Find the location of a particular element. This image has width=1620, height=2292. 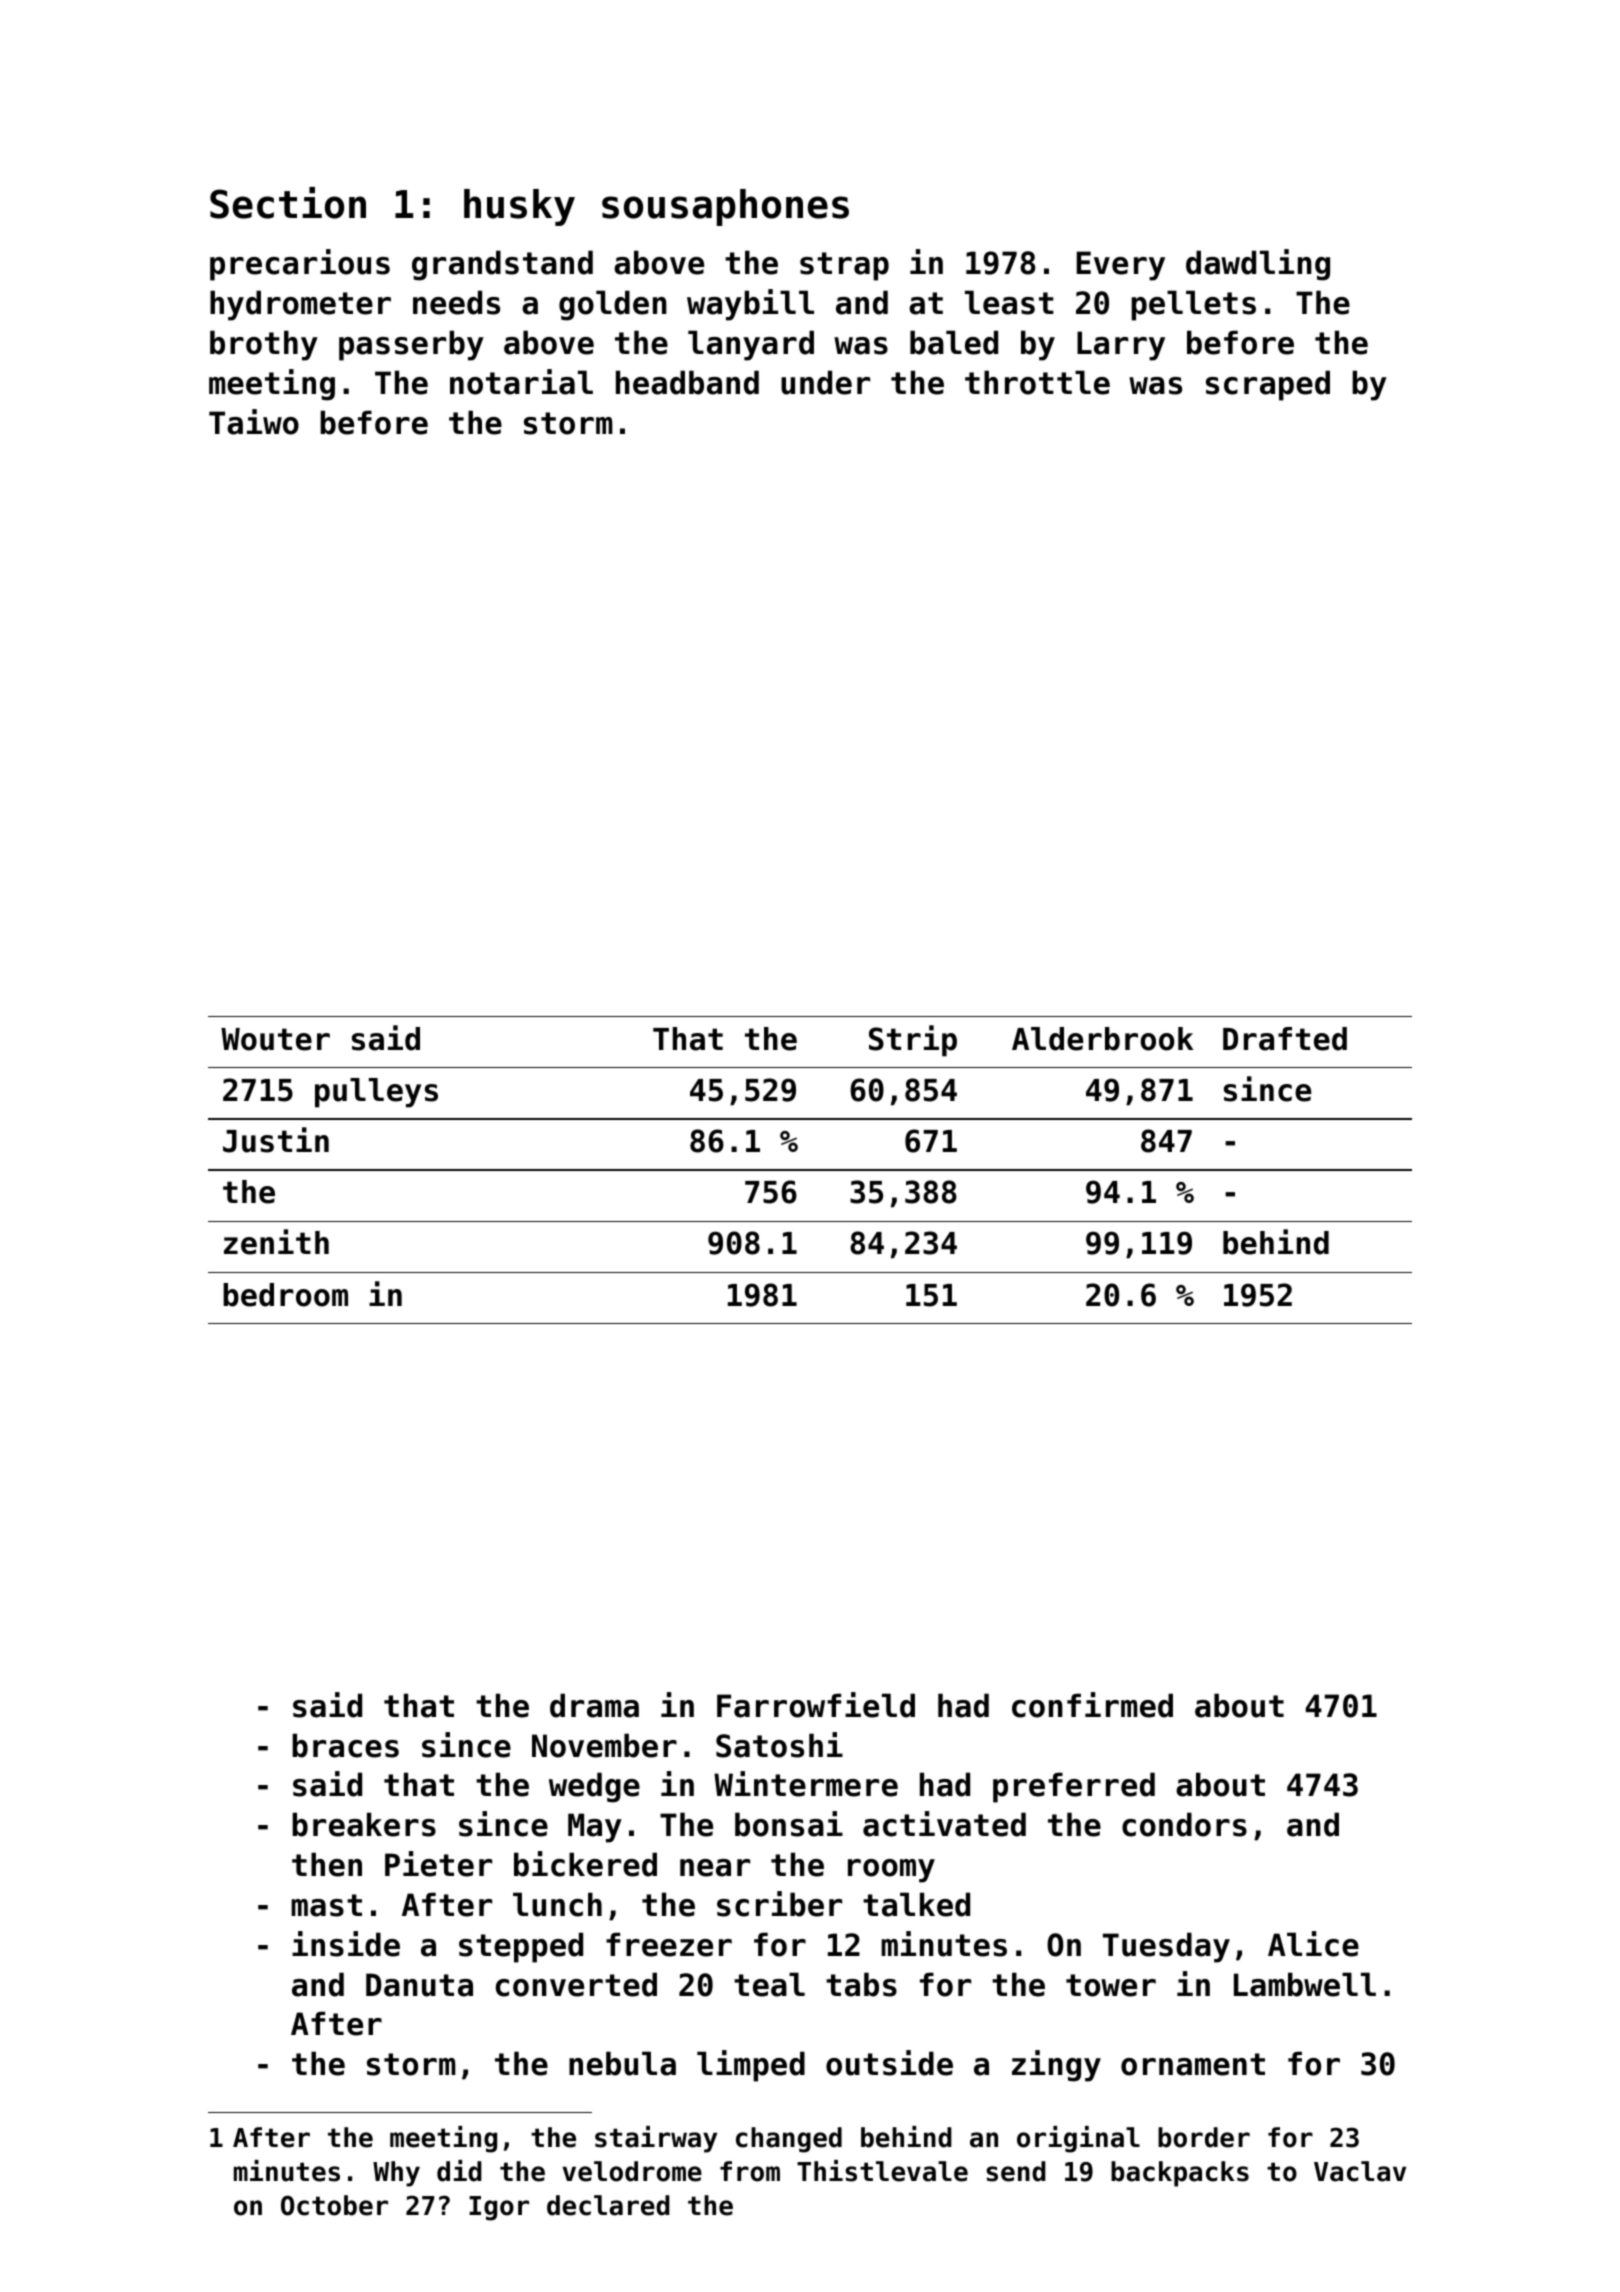

confirmed is located at coordinates (1092, 1705).
